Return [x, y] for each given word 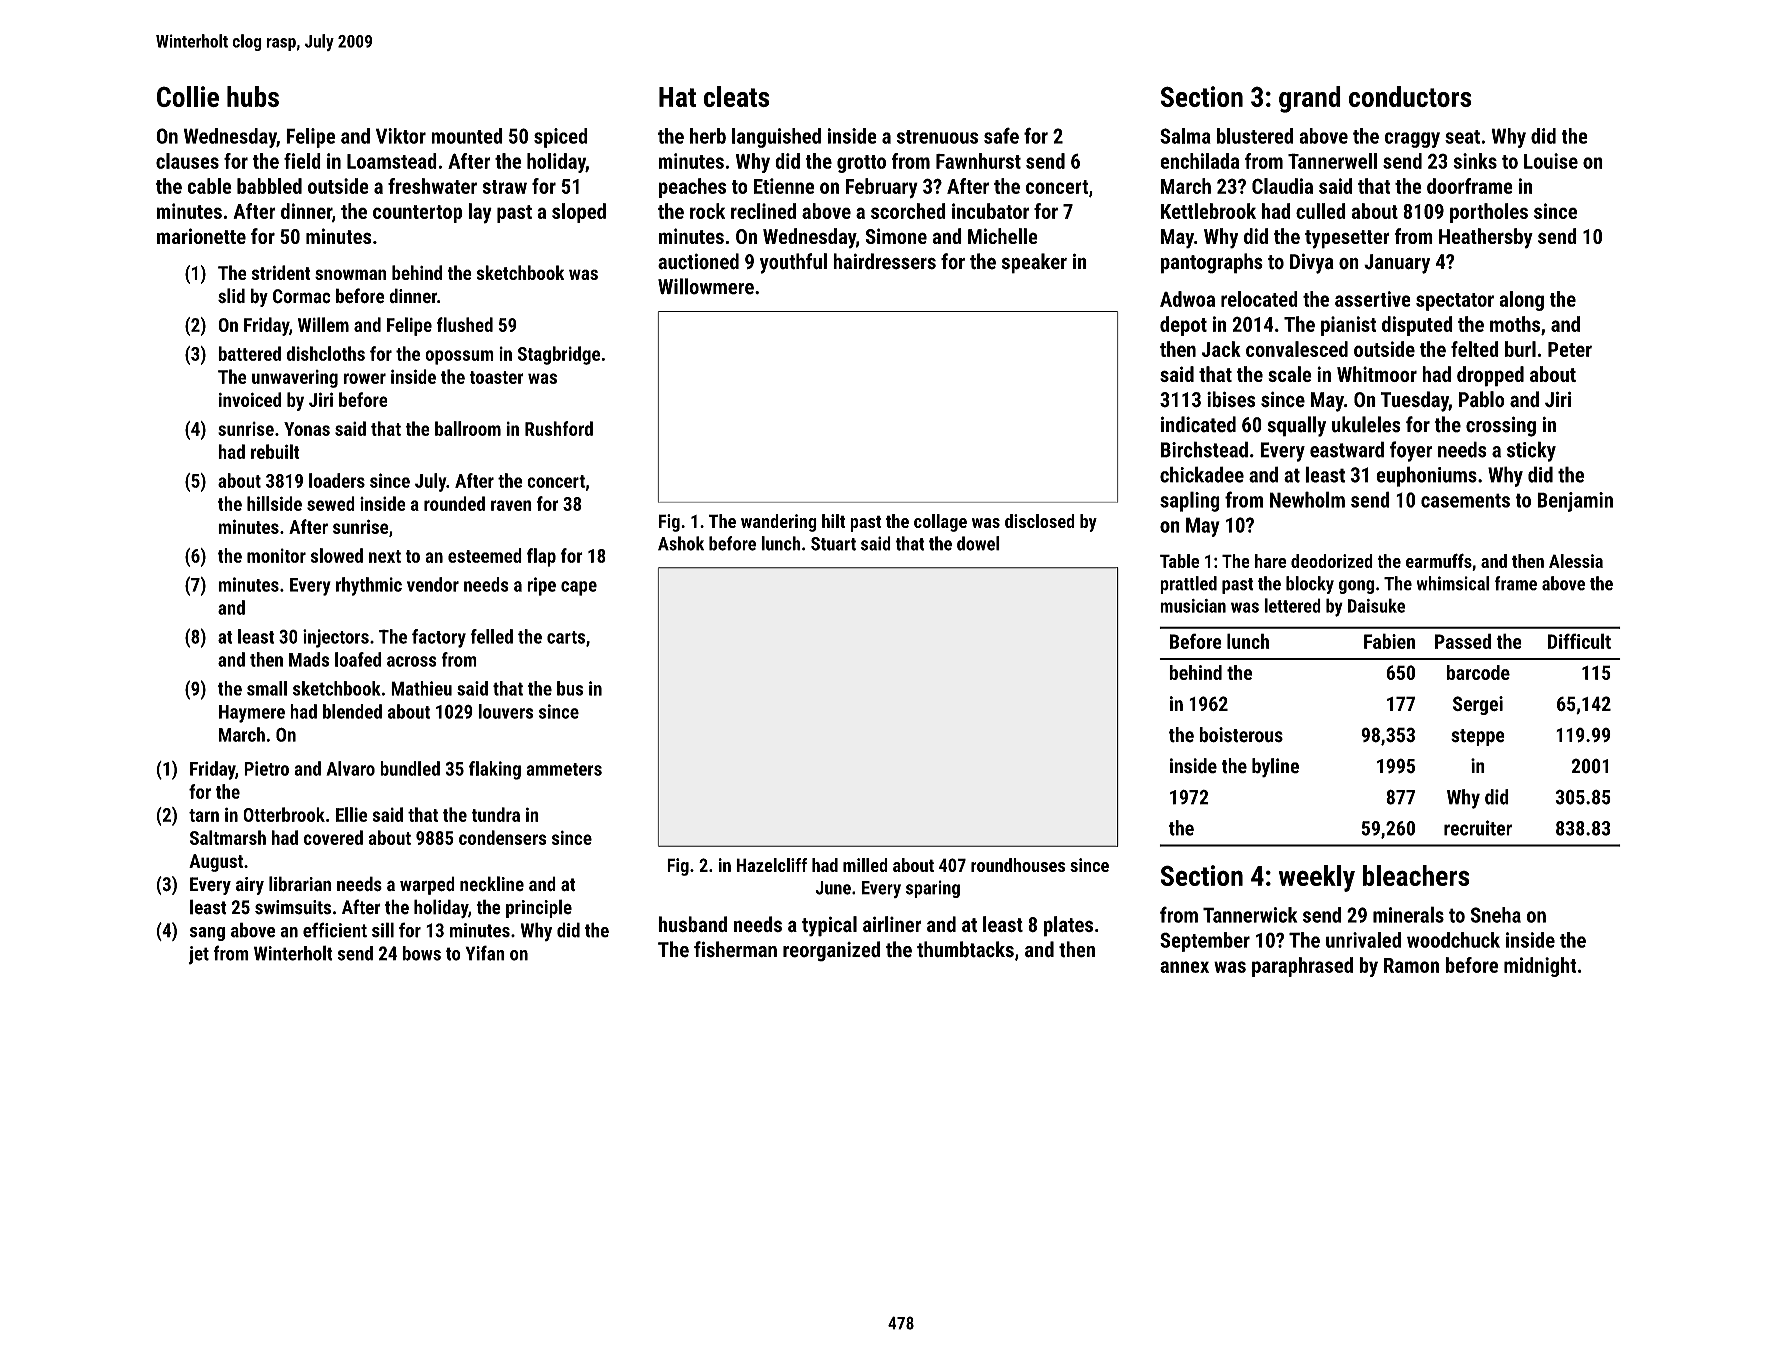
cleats [736, 96]
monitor [276, 555]
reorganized [831, 951]
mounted [467, 136]
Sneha [1496, 915]
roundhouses [1018, 865]
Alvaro [350, 768]
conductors [1410, 96]
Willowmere [706, 286]
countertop [418, 214]
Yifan [485, 953]
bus [570, 688]
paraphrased [1302, 967]
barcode [1478, 672]
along [1521, 301]
